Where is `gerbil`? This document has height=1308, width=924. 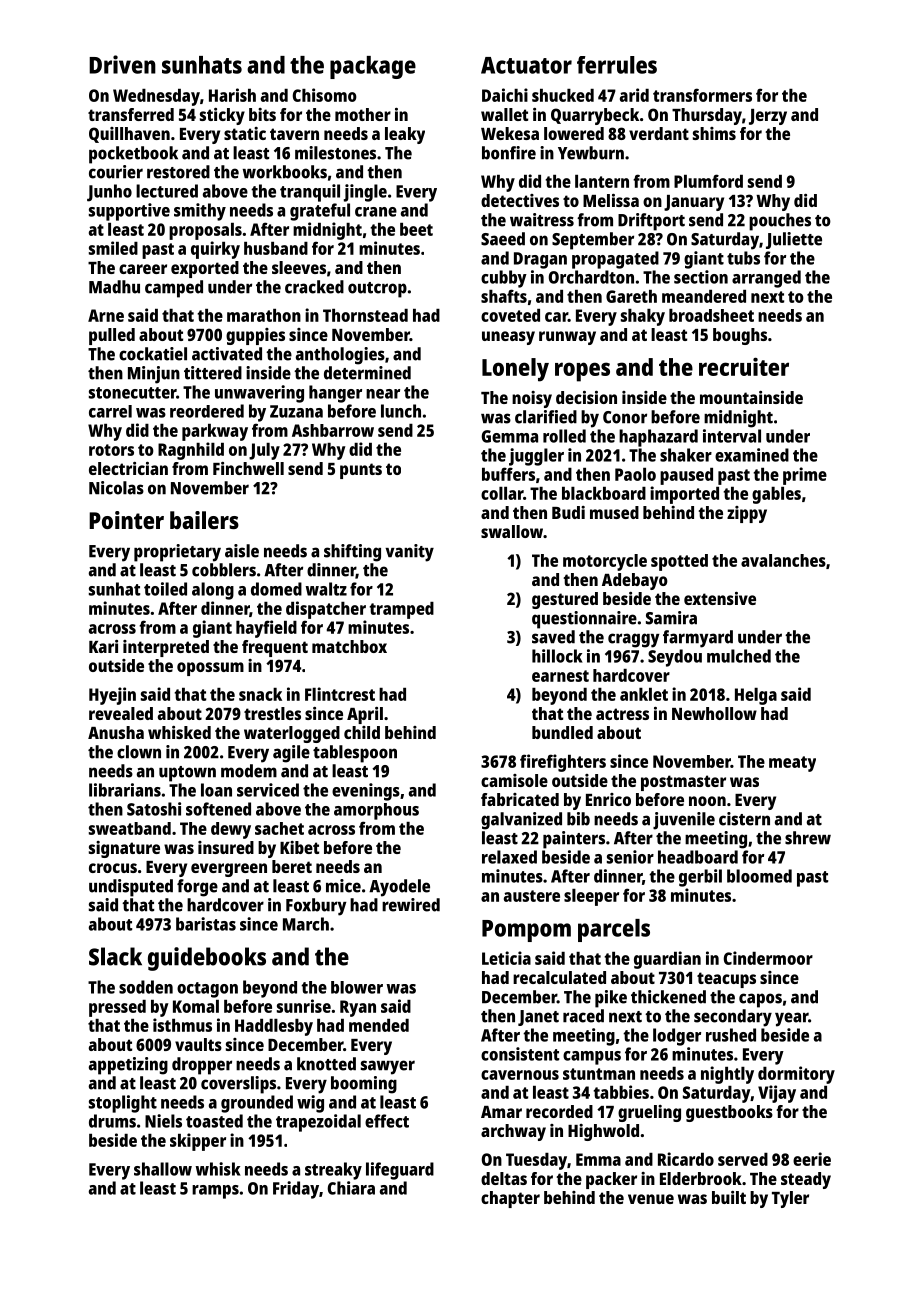 gerbil is located at coordinates (700, 878).
